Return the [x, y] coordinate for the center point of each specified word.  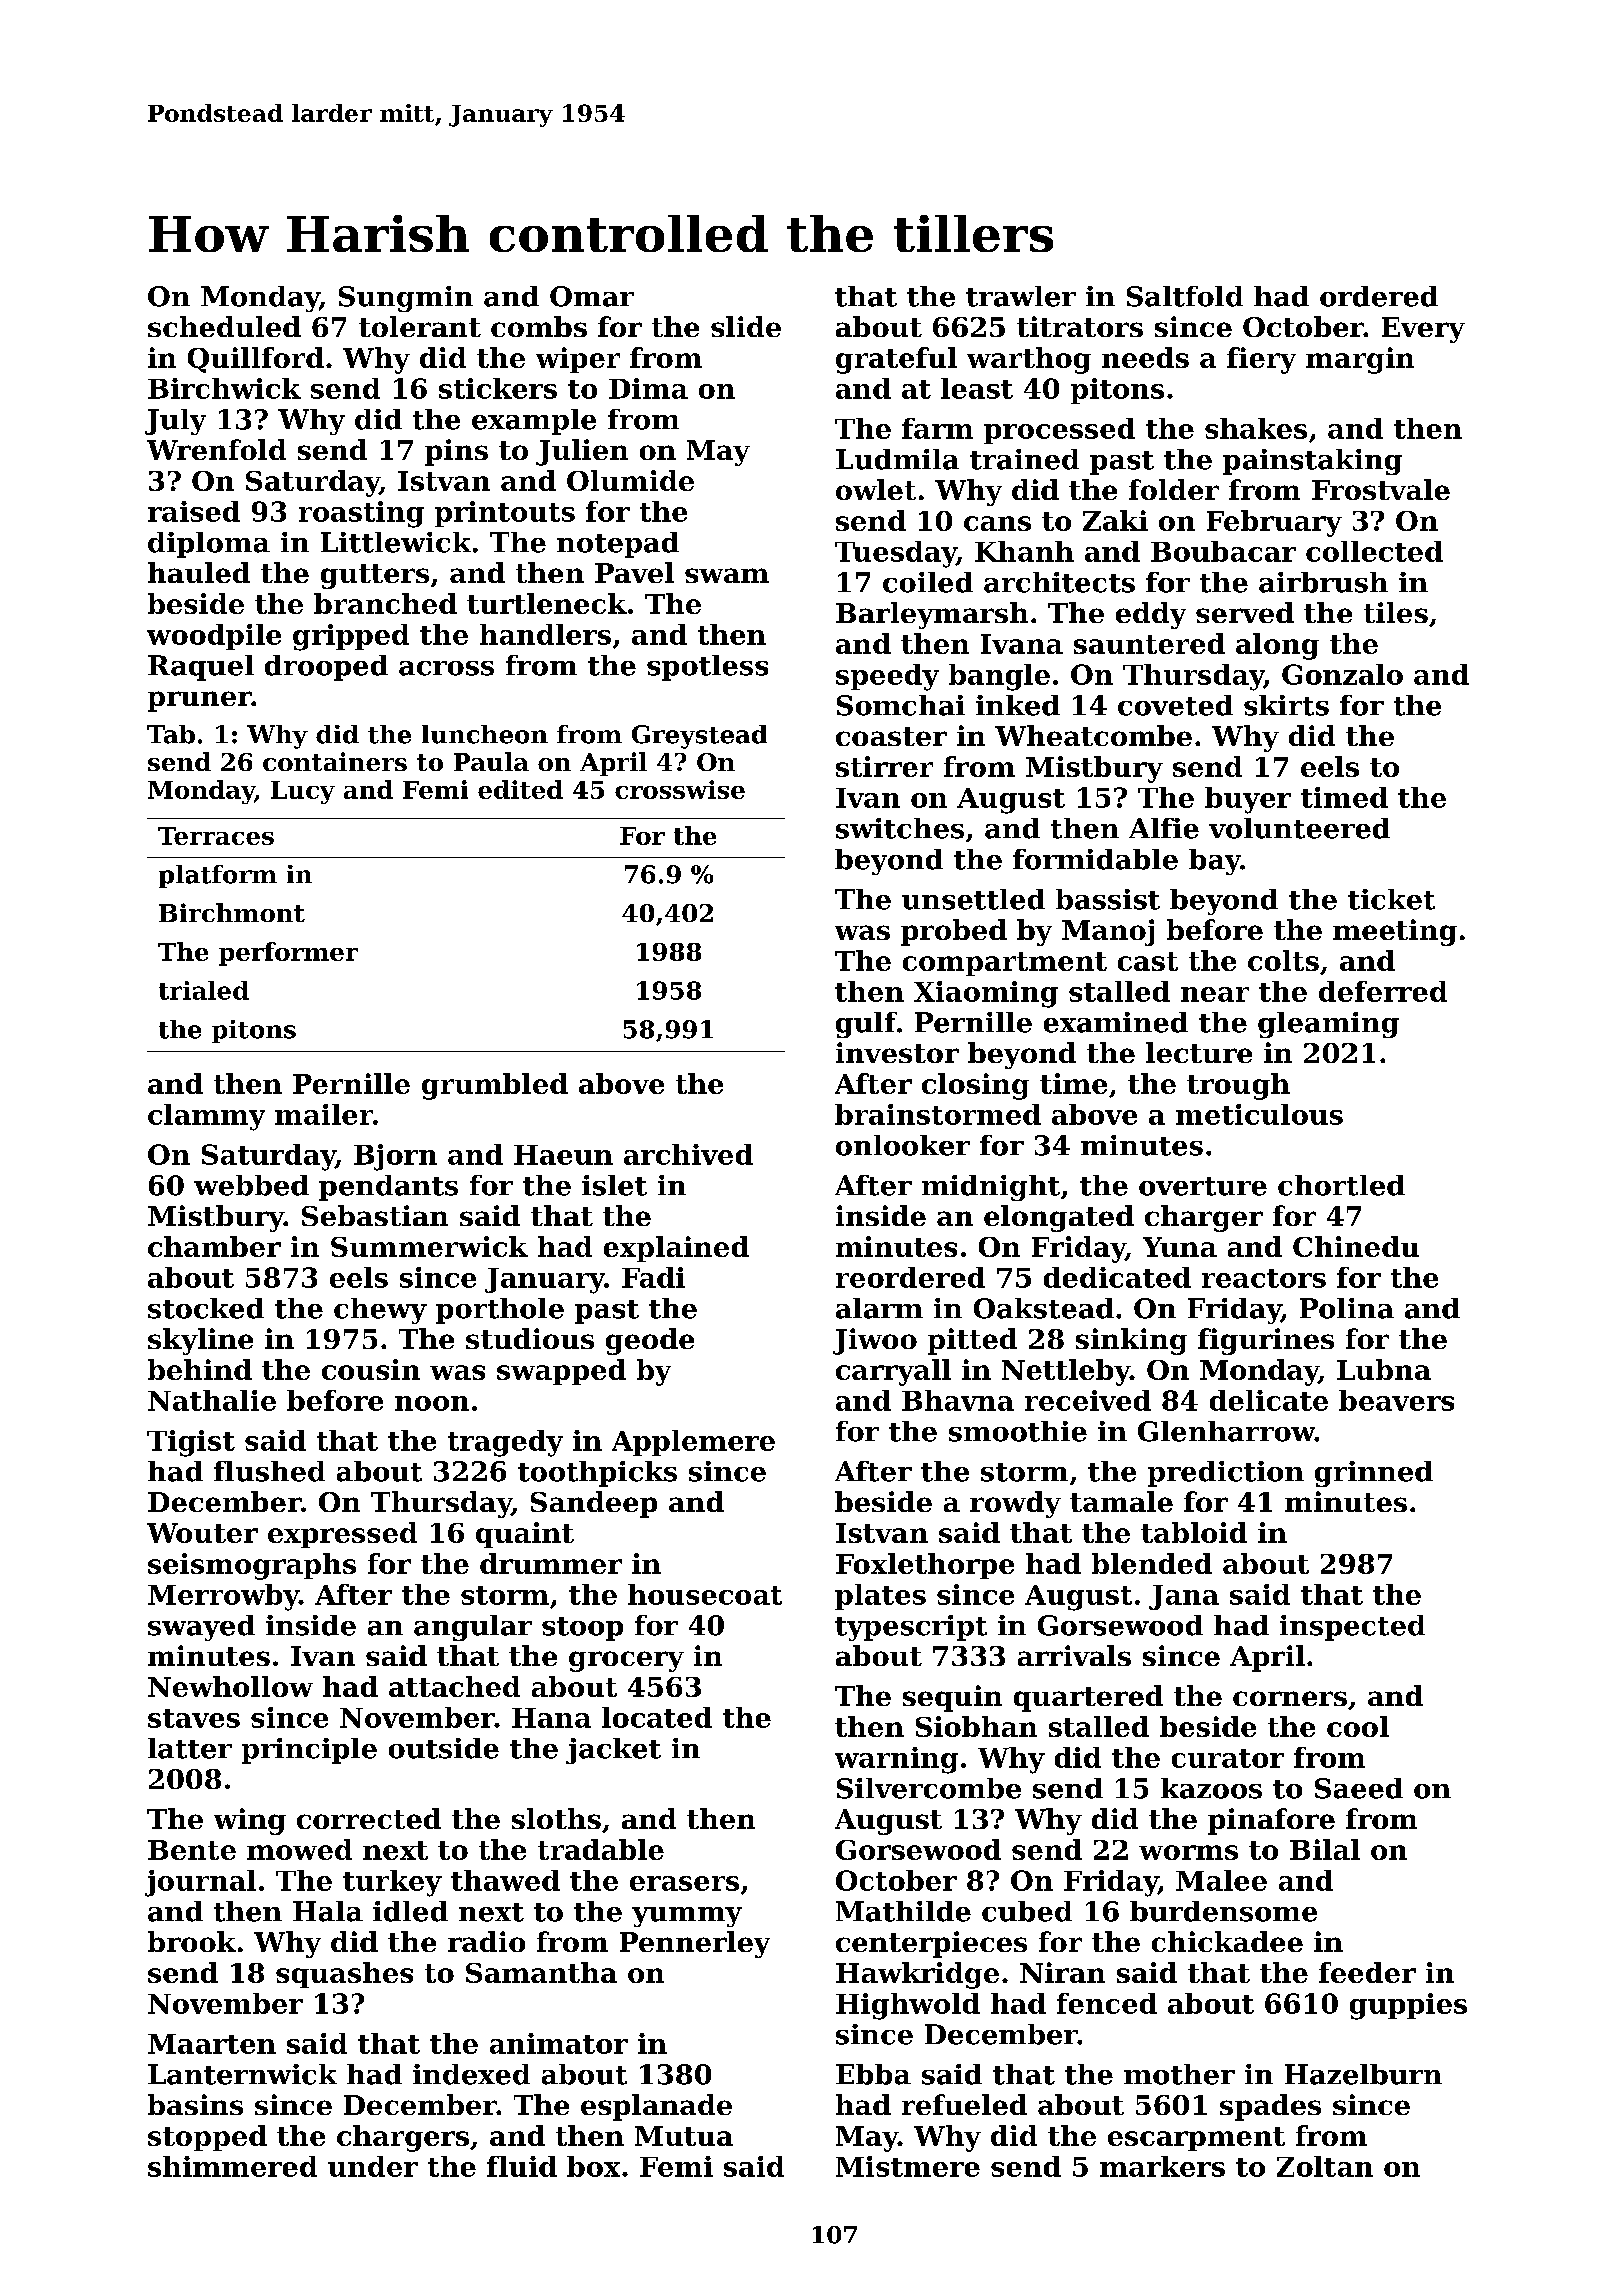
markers [1162, 2166]
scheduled [224, 326]
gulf [866, 1025]
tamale [1121, 1501]
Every [1423, 330]
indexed [471, 2074]
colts [1283, 960]
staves [194, 1718]
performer [288, 954]
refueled [964, 2104]
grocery [626, 1661]
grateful [896, 360]
